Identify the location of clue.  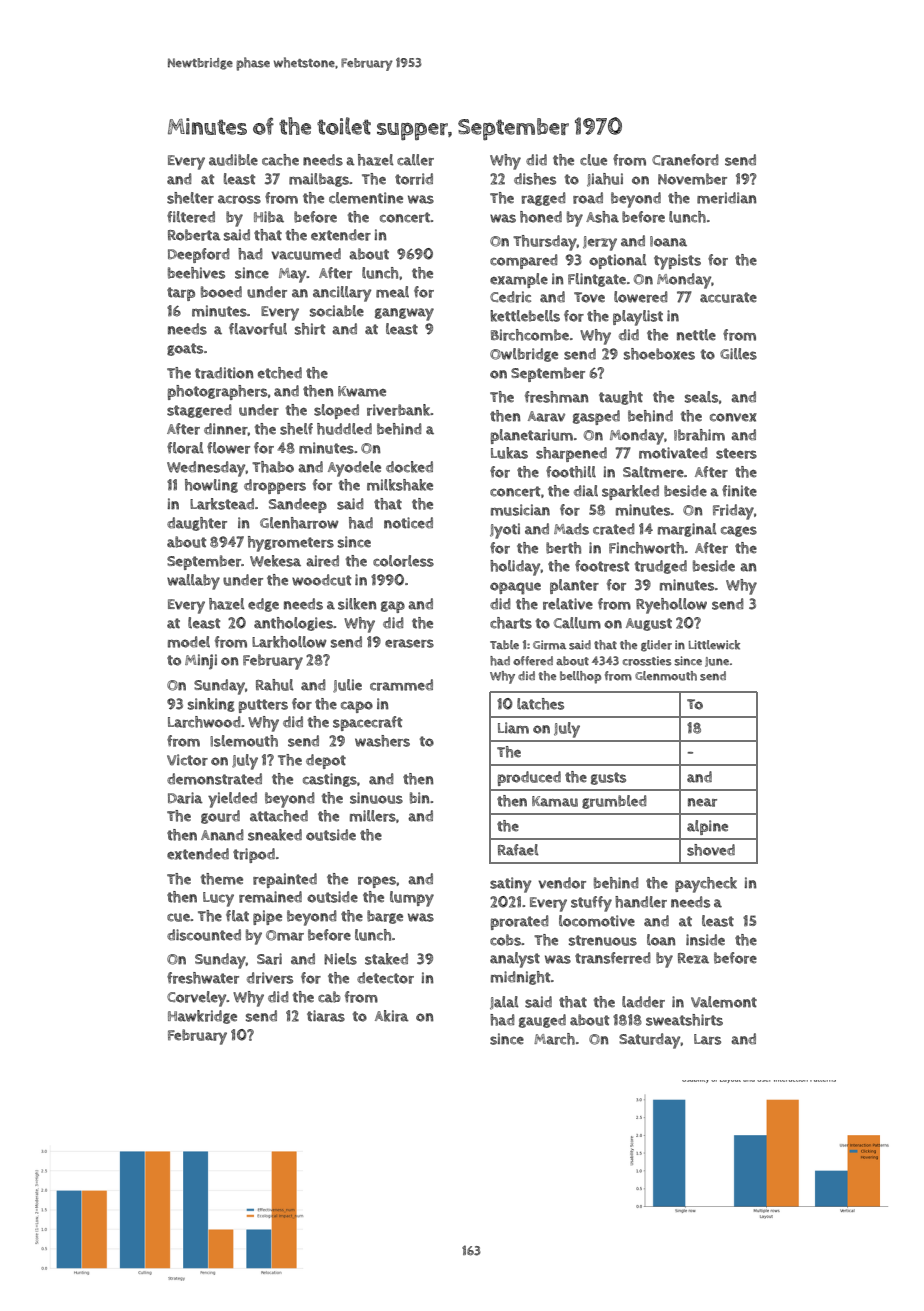
(593, 160).
